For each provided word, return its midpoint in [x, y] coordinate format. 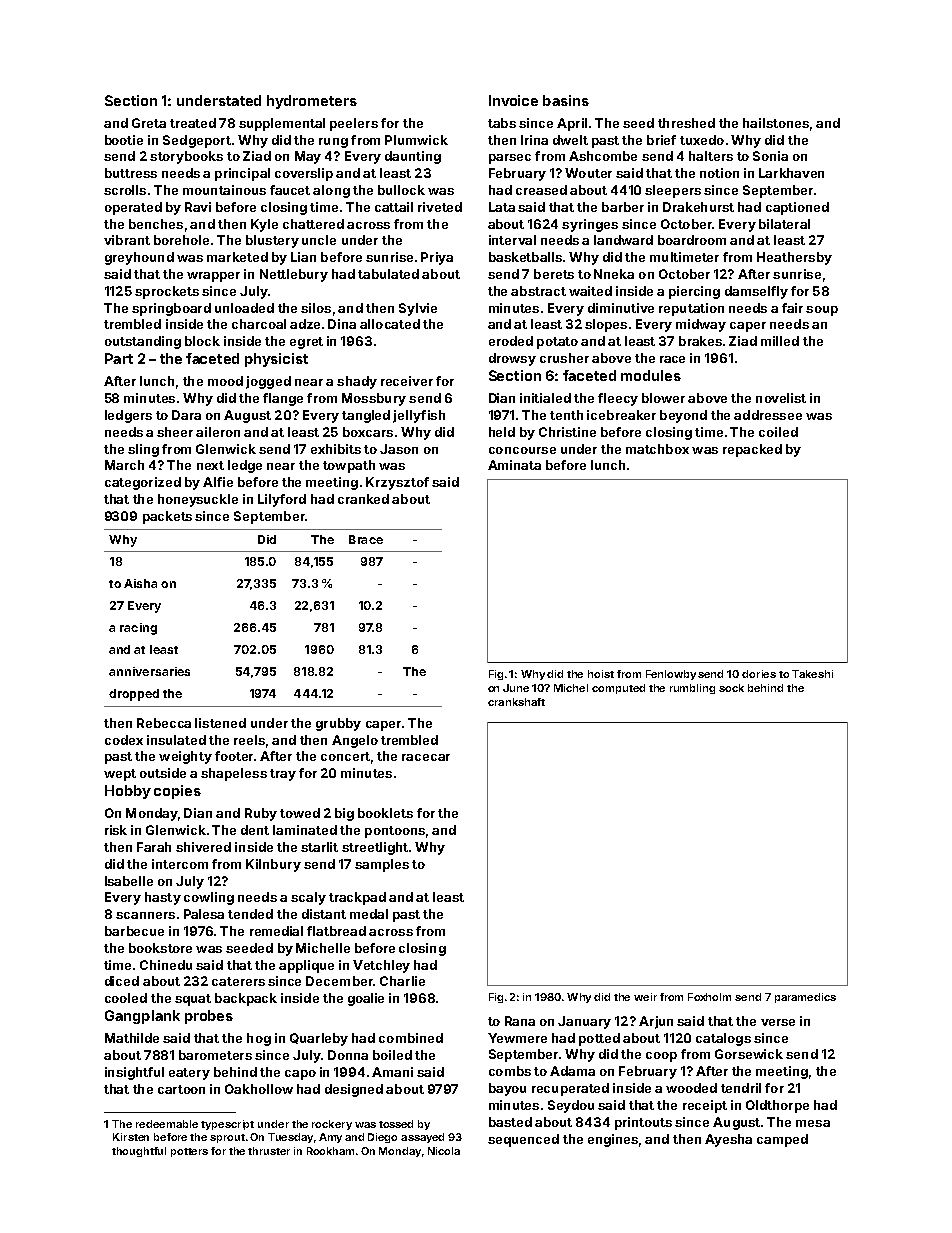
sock [731, 688]
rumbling [692, 689]
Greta [149, 123]
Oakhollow [259, 1089]
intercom [180, 864]
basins [566, 100]
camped [782, 1140]
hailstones [776, 123]
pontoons [395, 832]
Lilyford [282, 500]
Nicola [444, 1151]
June [516, 688]
